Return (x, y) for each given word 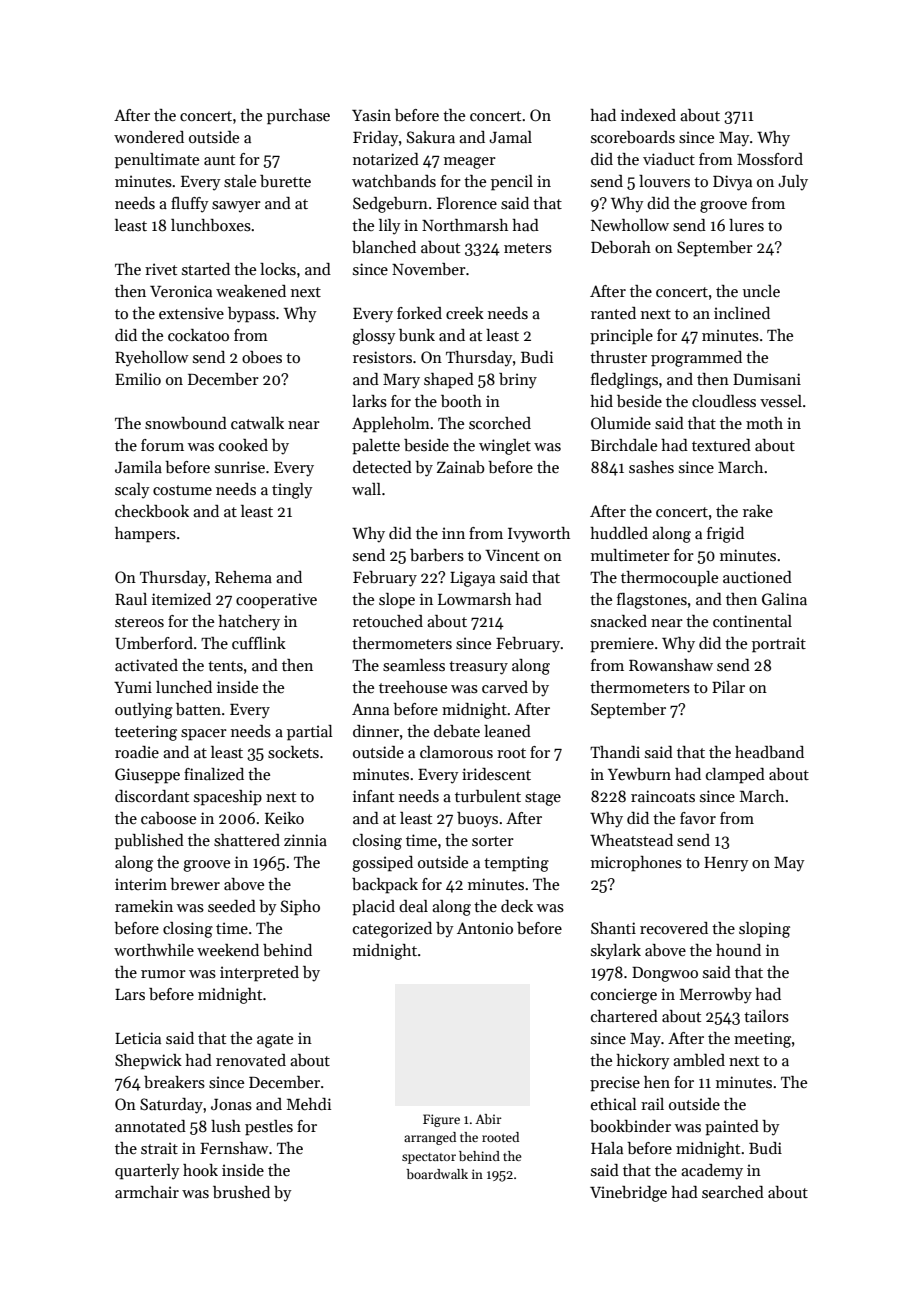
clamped (735, 776)
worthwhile (154, 950)
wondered (149, 137)
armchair (147, 1192)
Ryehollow (152, 359)
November (429, 269)
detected (382, 467)
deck (517, 906)
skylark (616, 952)
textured (721, 445)
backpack (385, 886)
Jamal (510, 137)
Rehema (243, 577)
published (149, 842)
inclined (742, 313)
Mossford (770, 159)
